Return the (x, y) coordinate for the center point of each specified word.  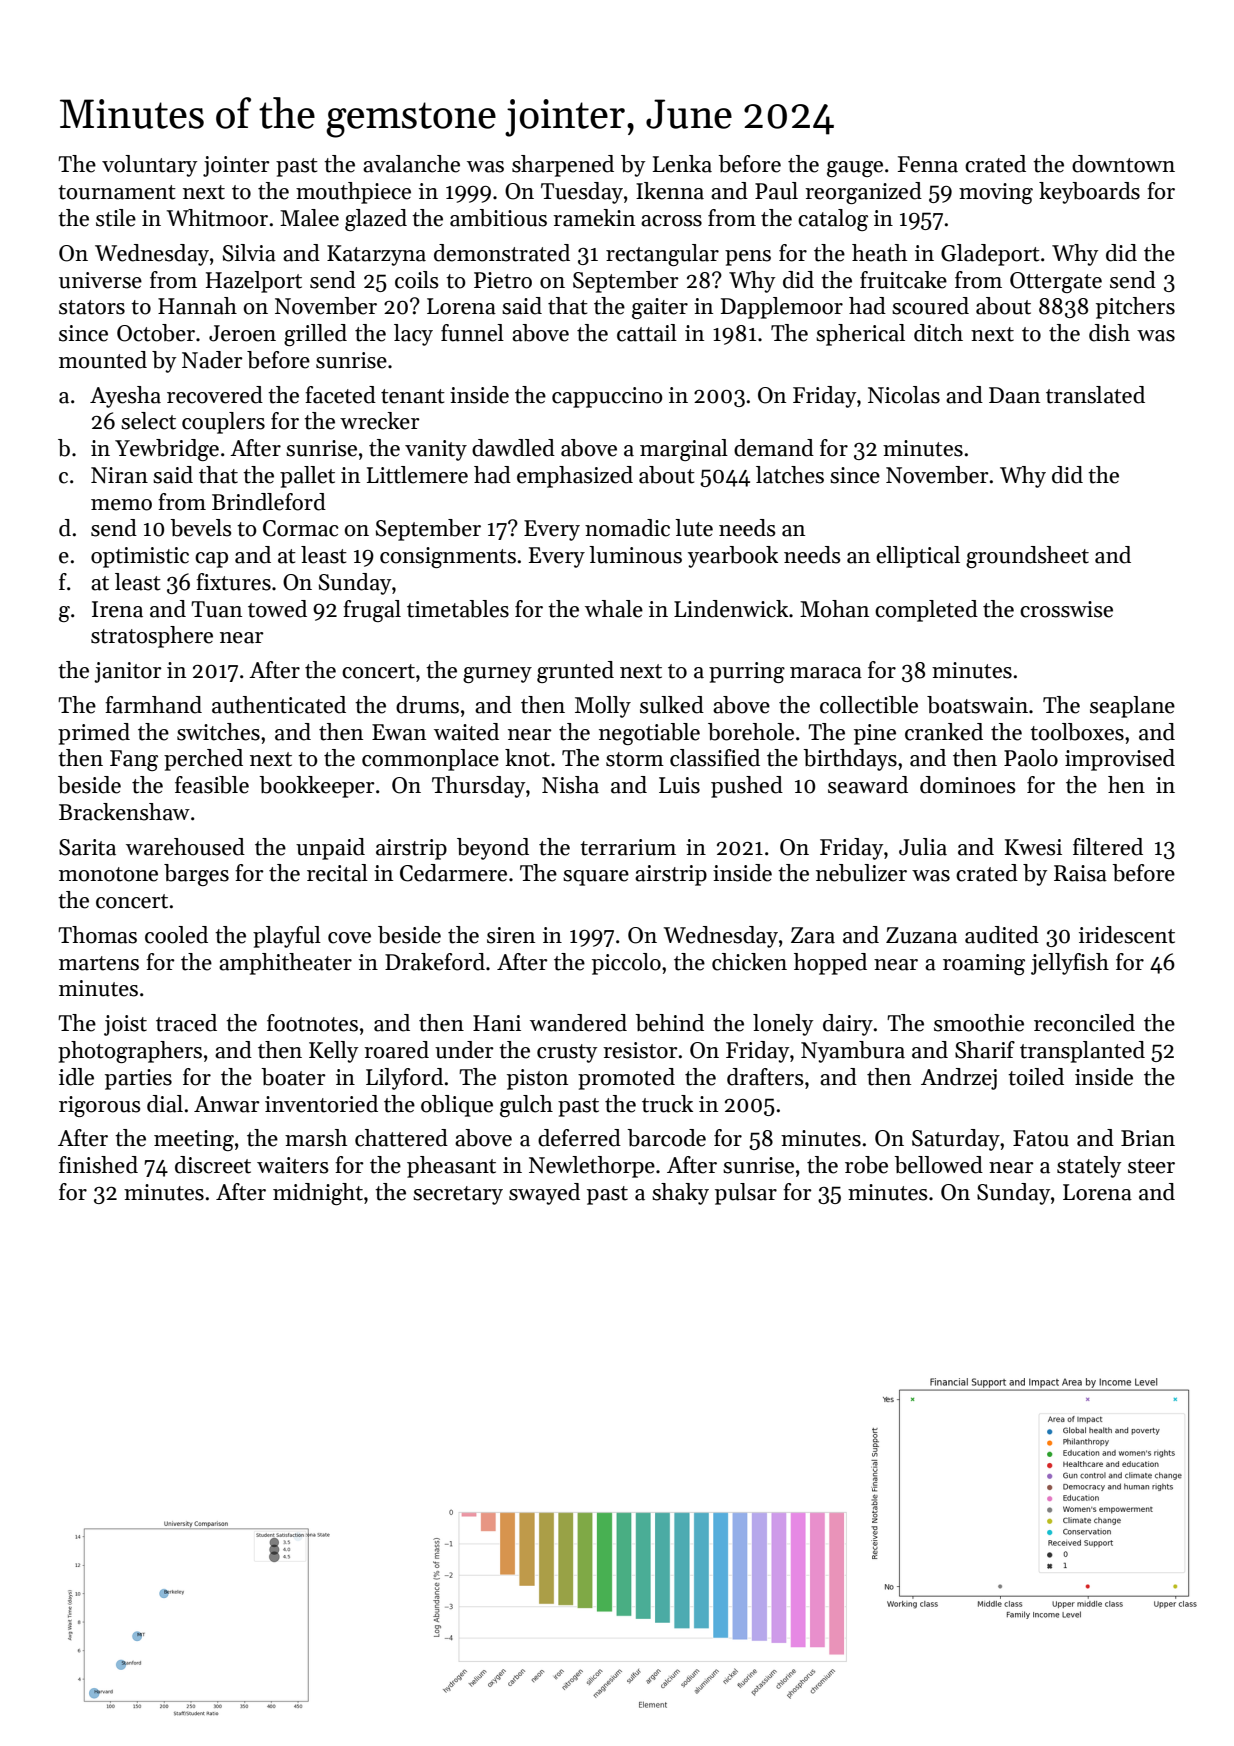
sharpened (563, 166)
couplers (223, 423)
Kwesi (1033, 847)
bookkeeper (317, 787)
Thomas (97, 935)
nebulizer (861, 873)
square (596, 878)
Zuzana (921, 935)
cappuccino (607, 397)
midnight (318, 1194)
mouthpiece (353, 193)
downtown (1123, 164)
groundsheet (1027, 557)
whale (614, 609)
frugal (372, 611)
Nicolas (904, 395)
